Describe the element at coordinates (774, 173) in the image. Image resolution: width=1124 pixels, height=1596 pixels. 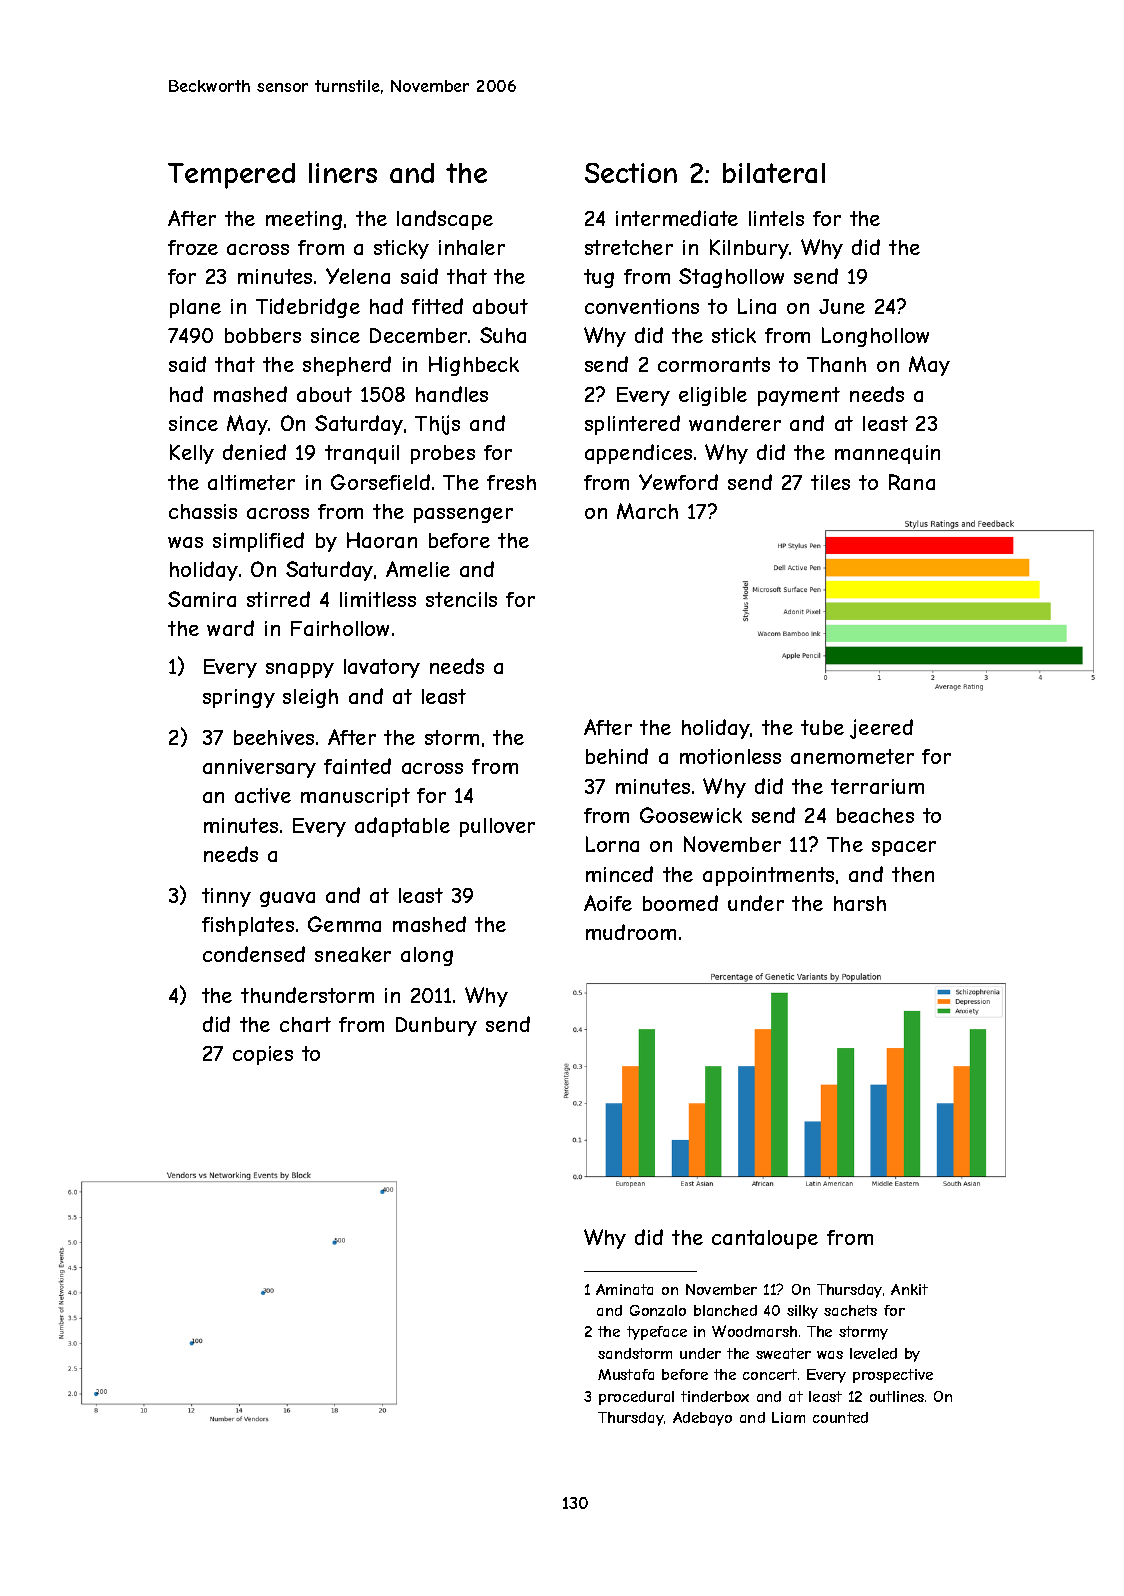
I see `bilateral` at that location.
